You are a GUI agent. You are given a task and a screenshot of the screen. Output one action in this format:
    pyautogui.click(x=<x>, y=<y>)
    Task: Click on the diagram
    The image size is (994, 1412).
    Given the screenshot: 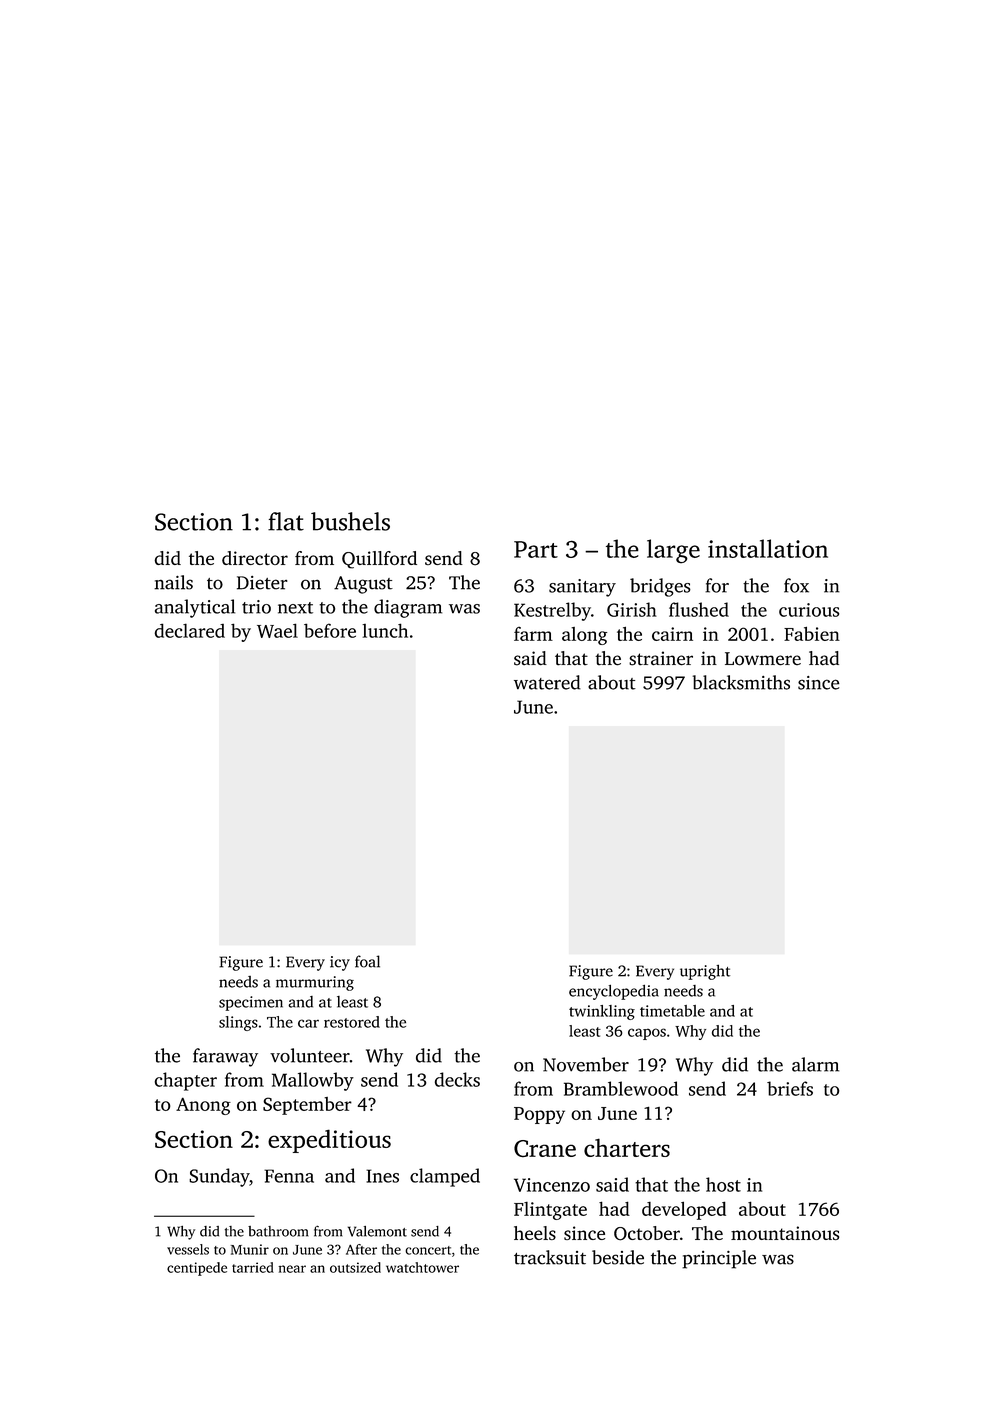 What is the action you would take?
    pyautogui.click(x=408, y=608)
